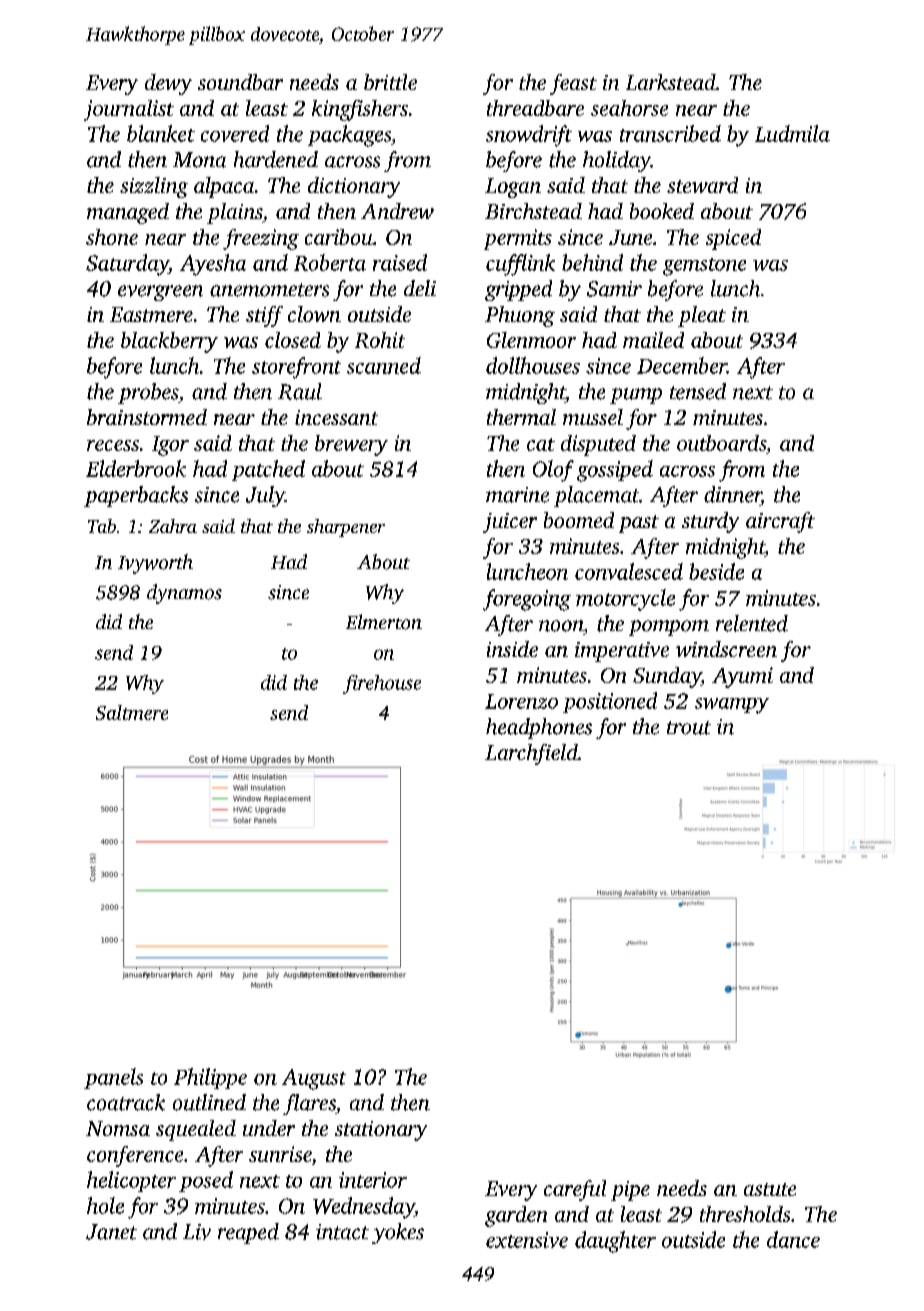 The height and width of the page is (1311, 924). I want to click on Saltmere, so click(132, 712).
